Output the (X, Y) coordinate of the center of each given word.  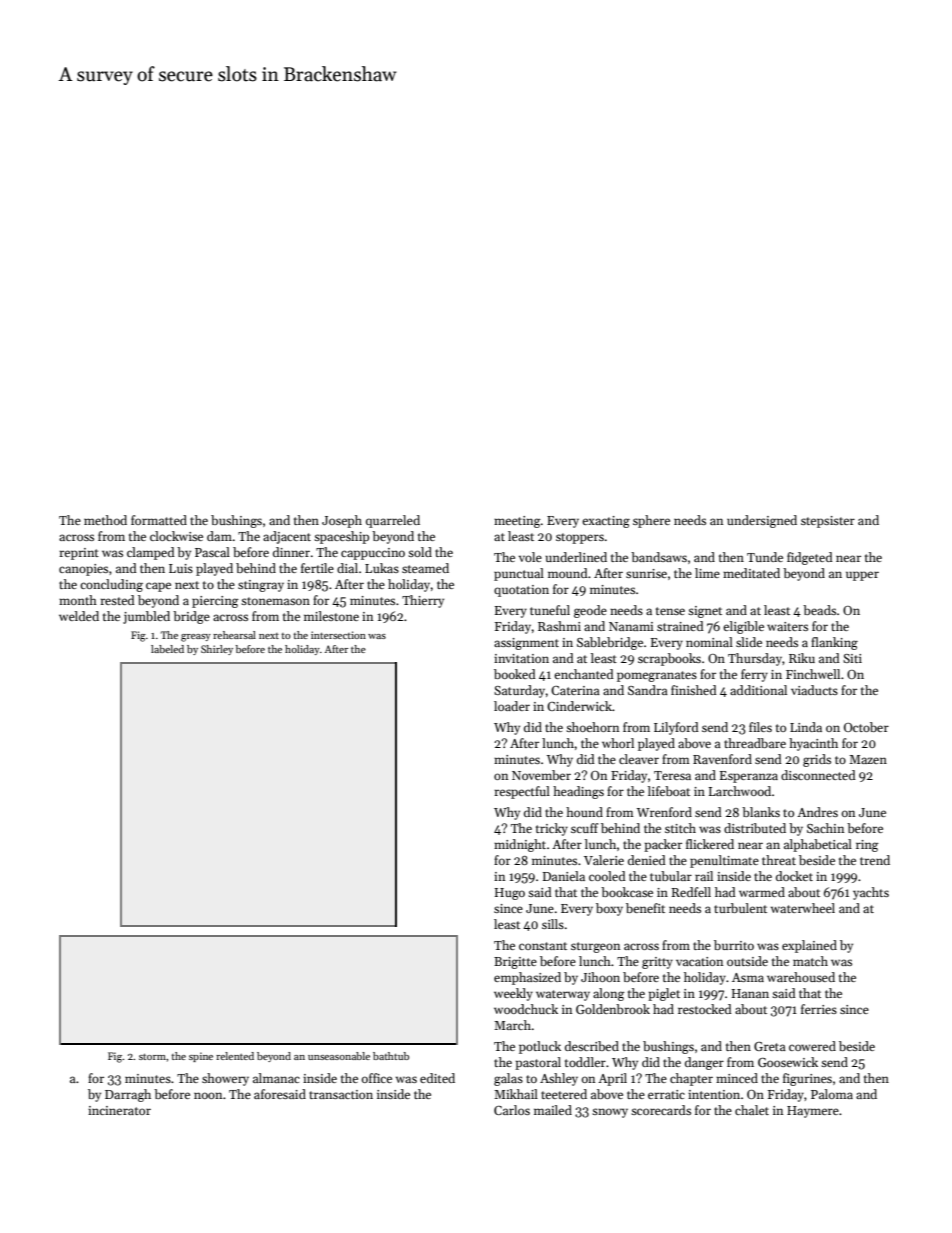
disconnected (818, 775)
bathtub (391, 1056)
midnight (520, 845)
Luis (181, 568)
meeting (517, 522)
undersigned (762, 521)
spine (201, 1057)
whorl (618, 743)
